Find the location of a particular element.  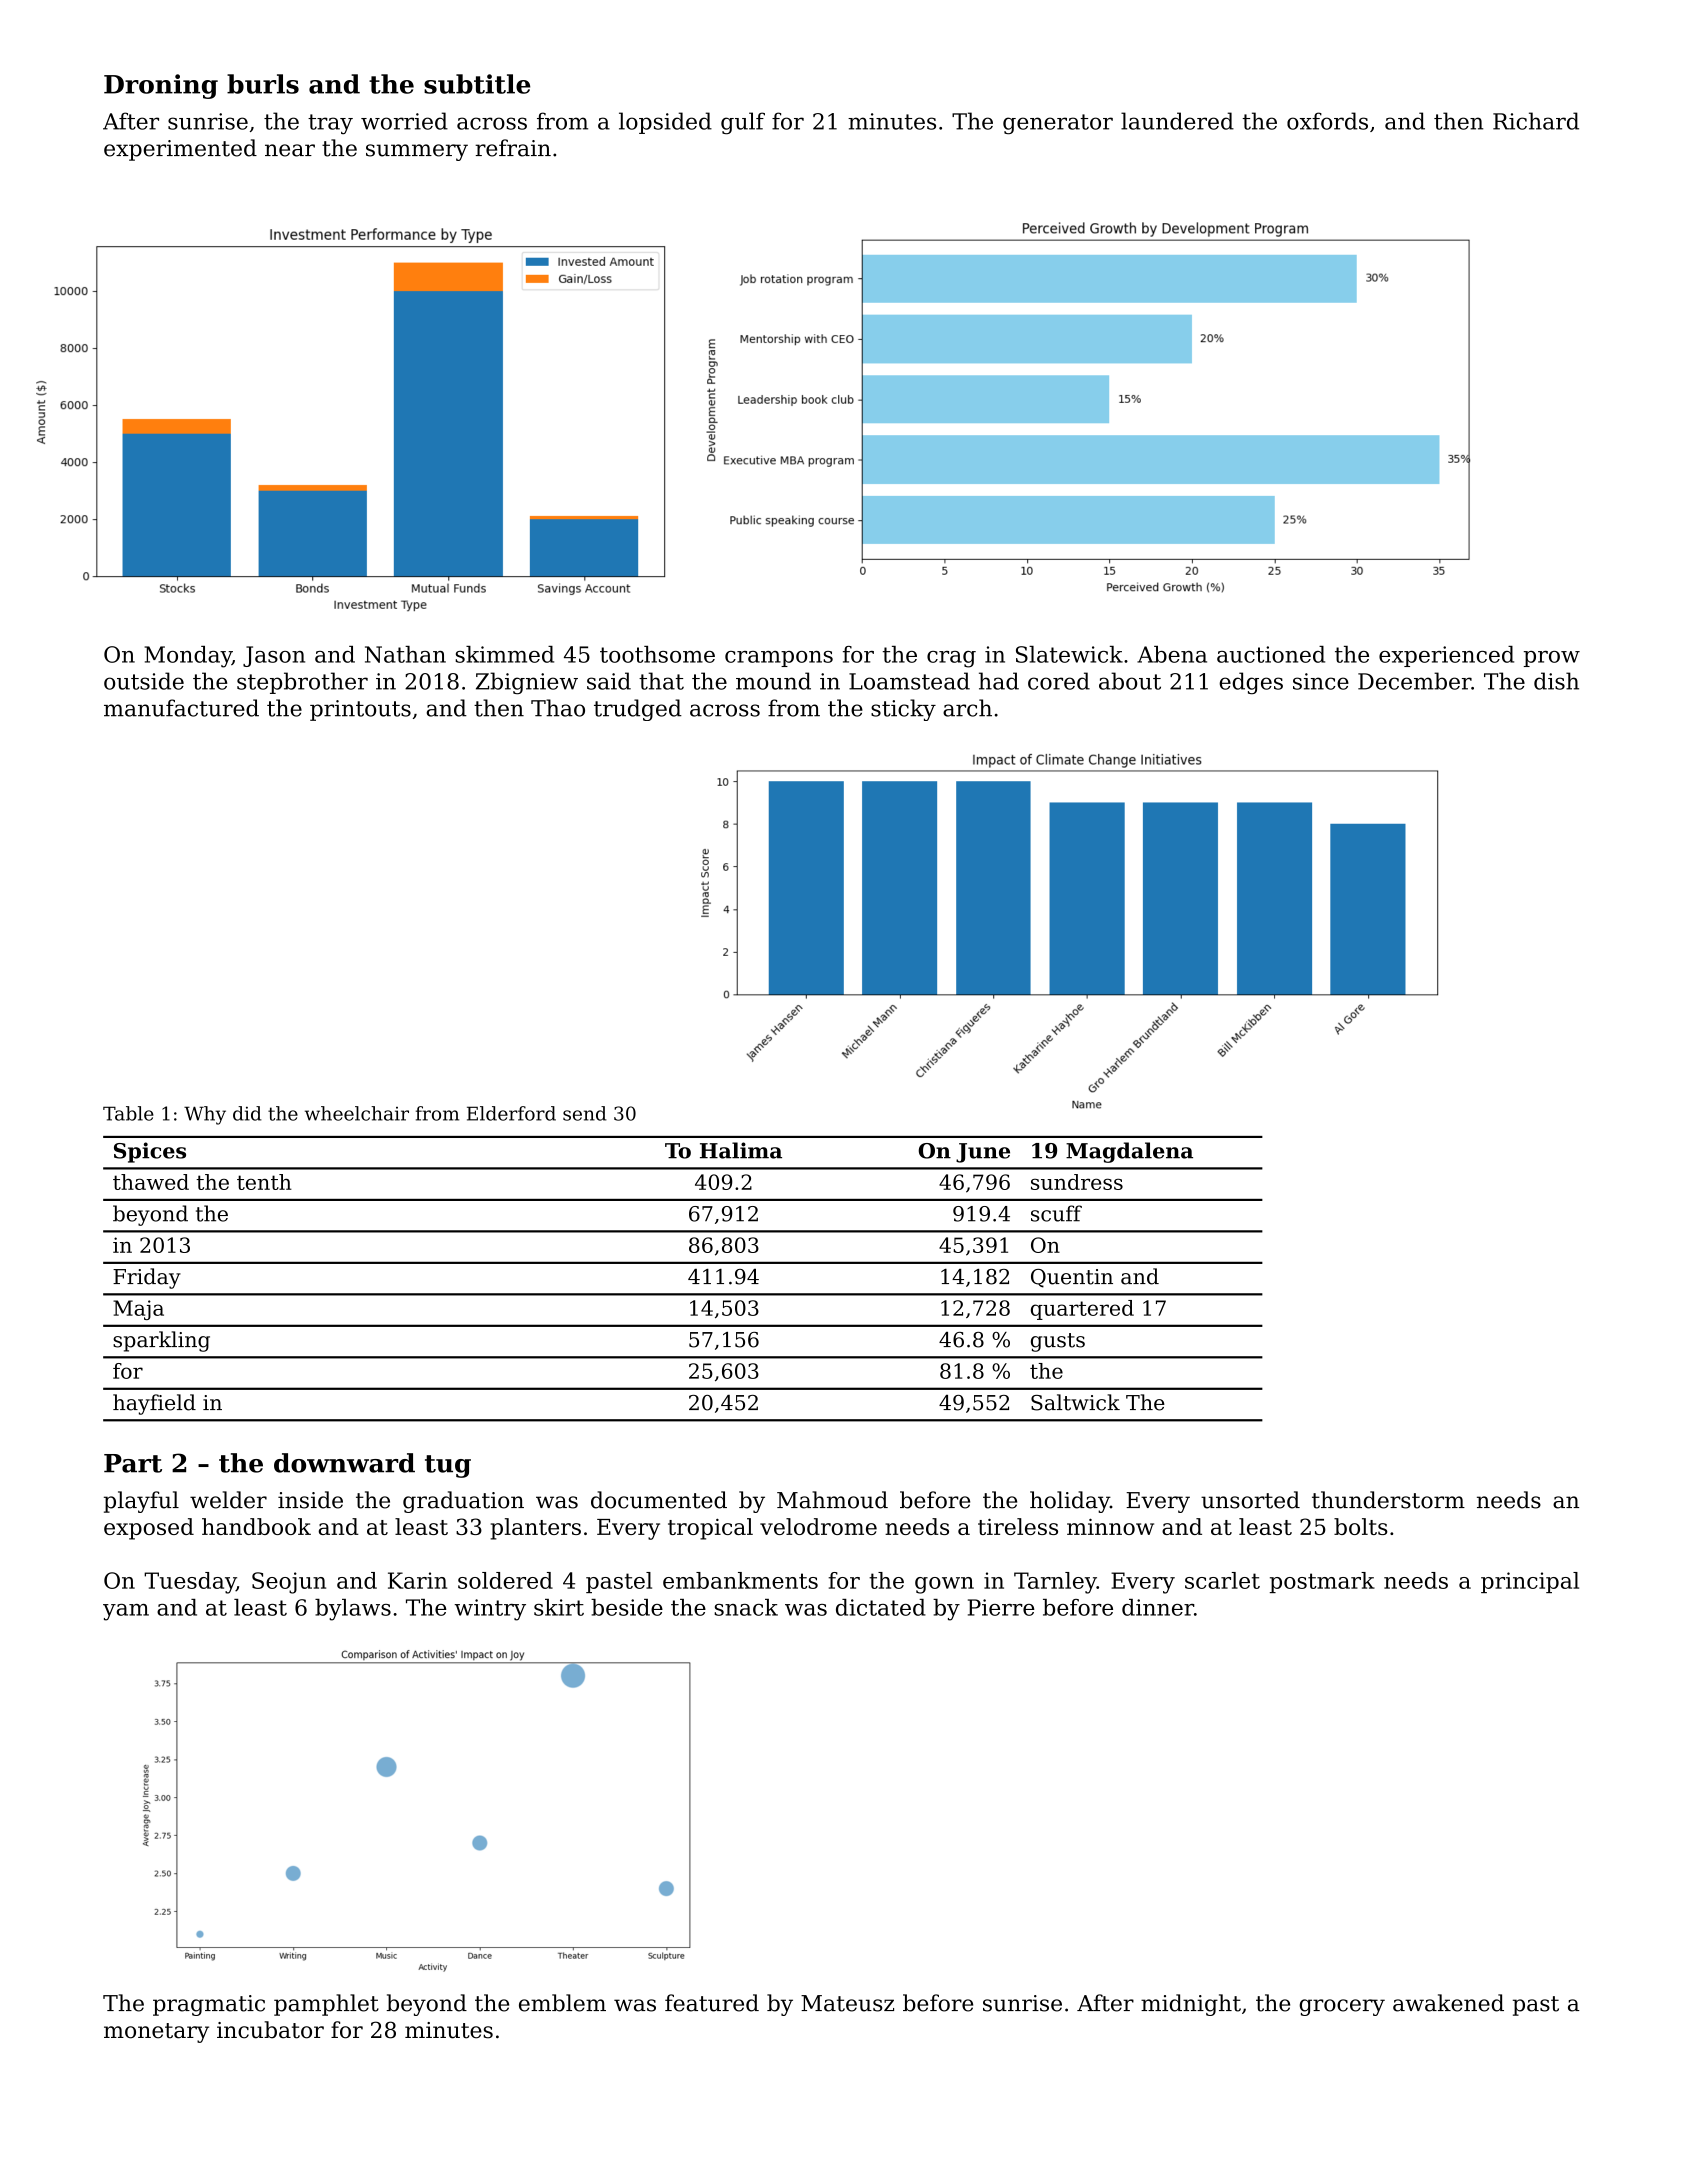

emblem is located at coordinates (562, 2003).
